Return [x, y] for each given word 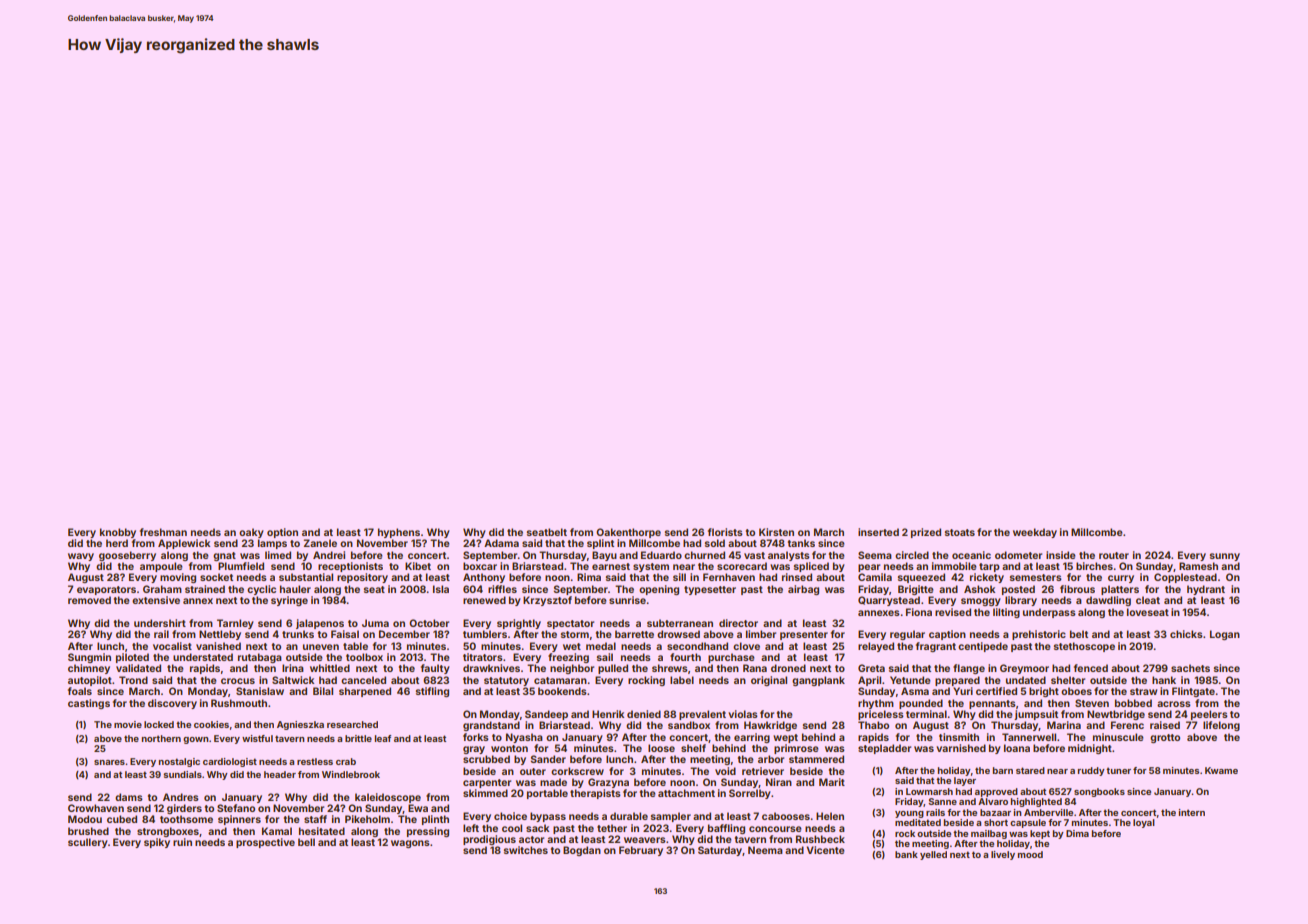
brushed [88, 831]
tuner [1118, 770]
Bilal [323, 691]
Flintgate [1193, 692]
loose [661, 748]
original [769, 681]
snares [109, 762]
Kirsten [776, 532]
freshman [163, 532]
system [651, 567]
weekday [1035, 533]
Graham [162, 589]
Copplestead [1185, 578]
